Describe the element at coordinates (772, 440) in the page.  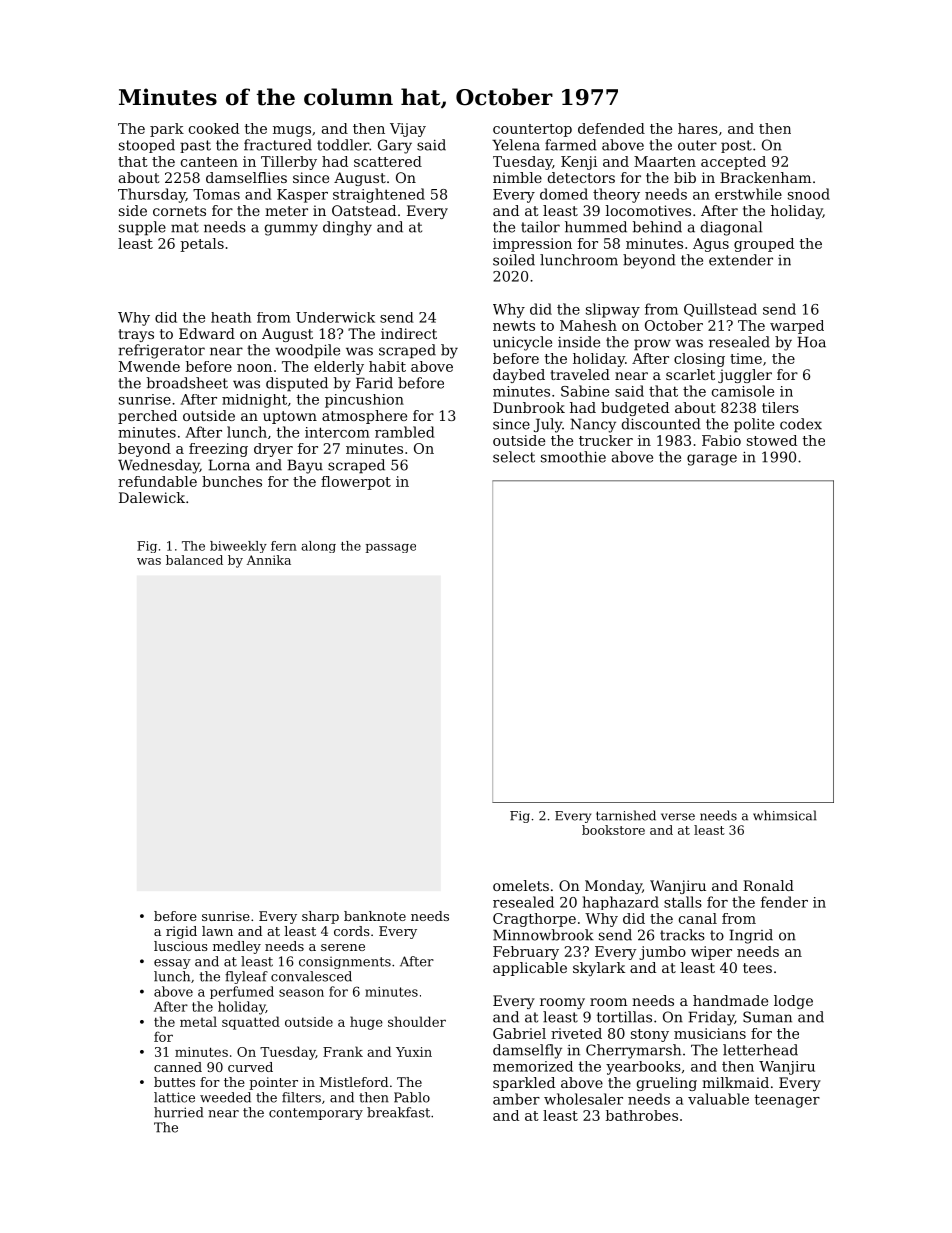
I see `stowed` at that location.
